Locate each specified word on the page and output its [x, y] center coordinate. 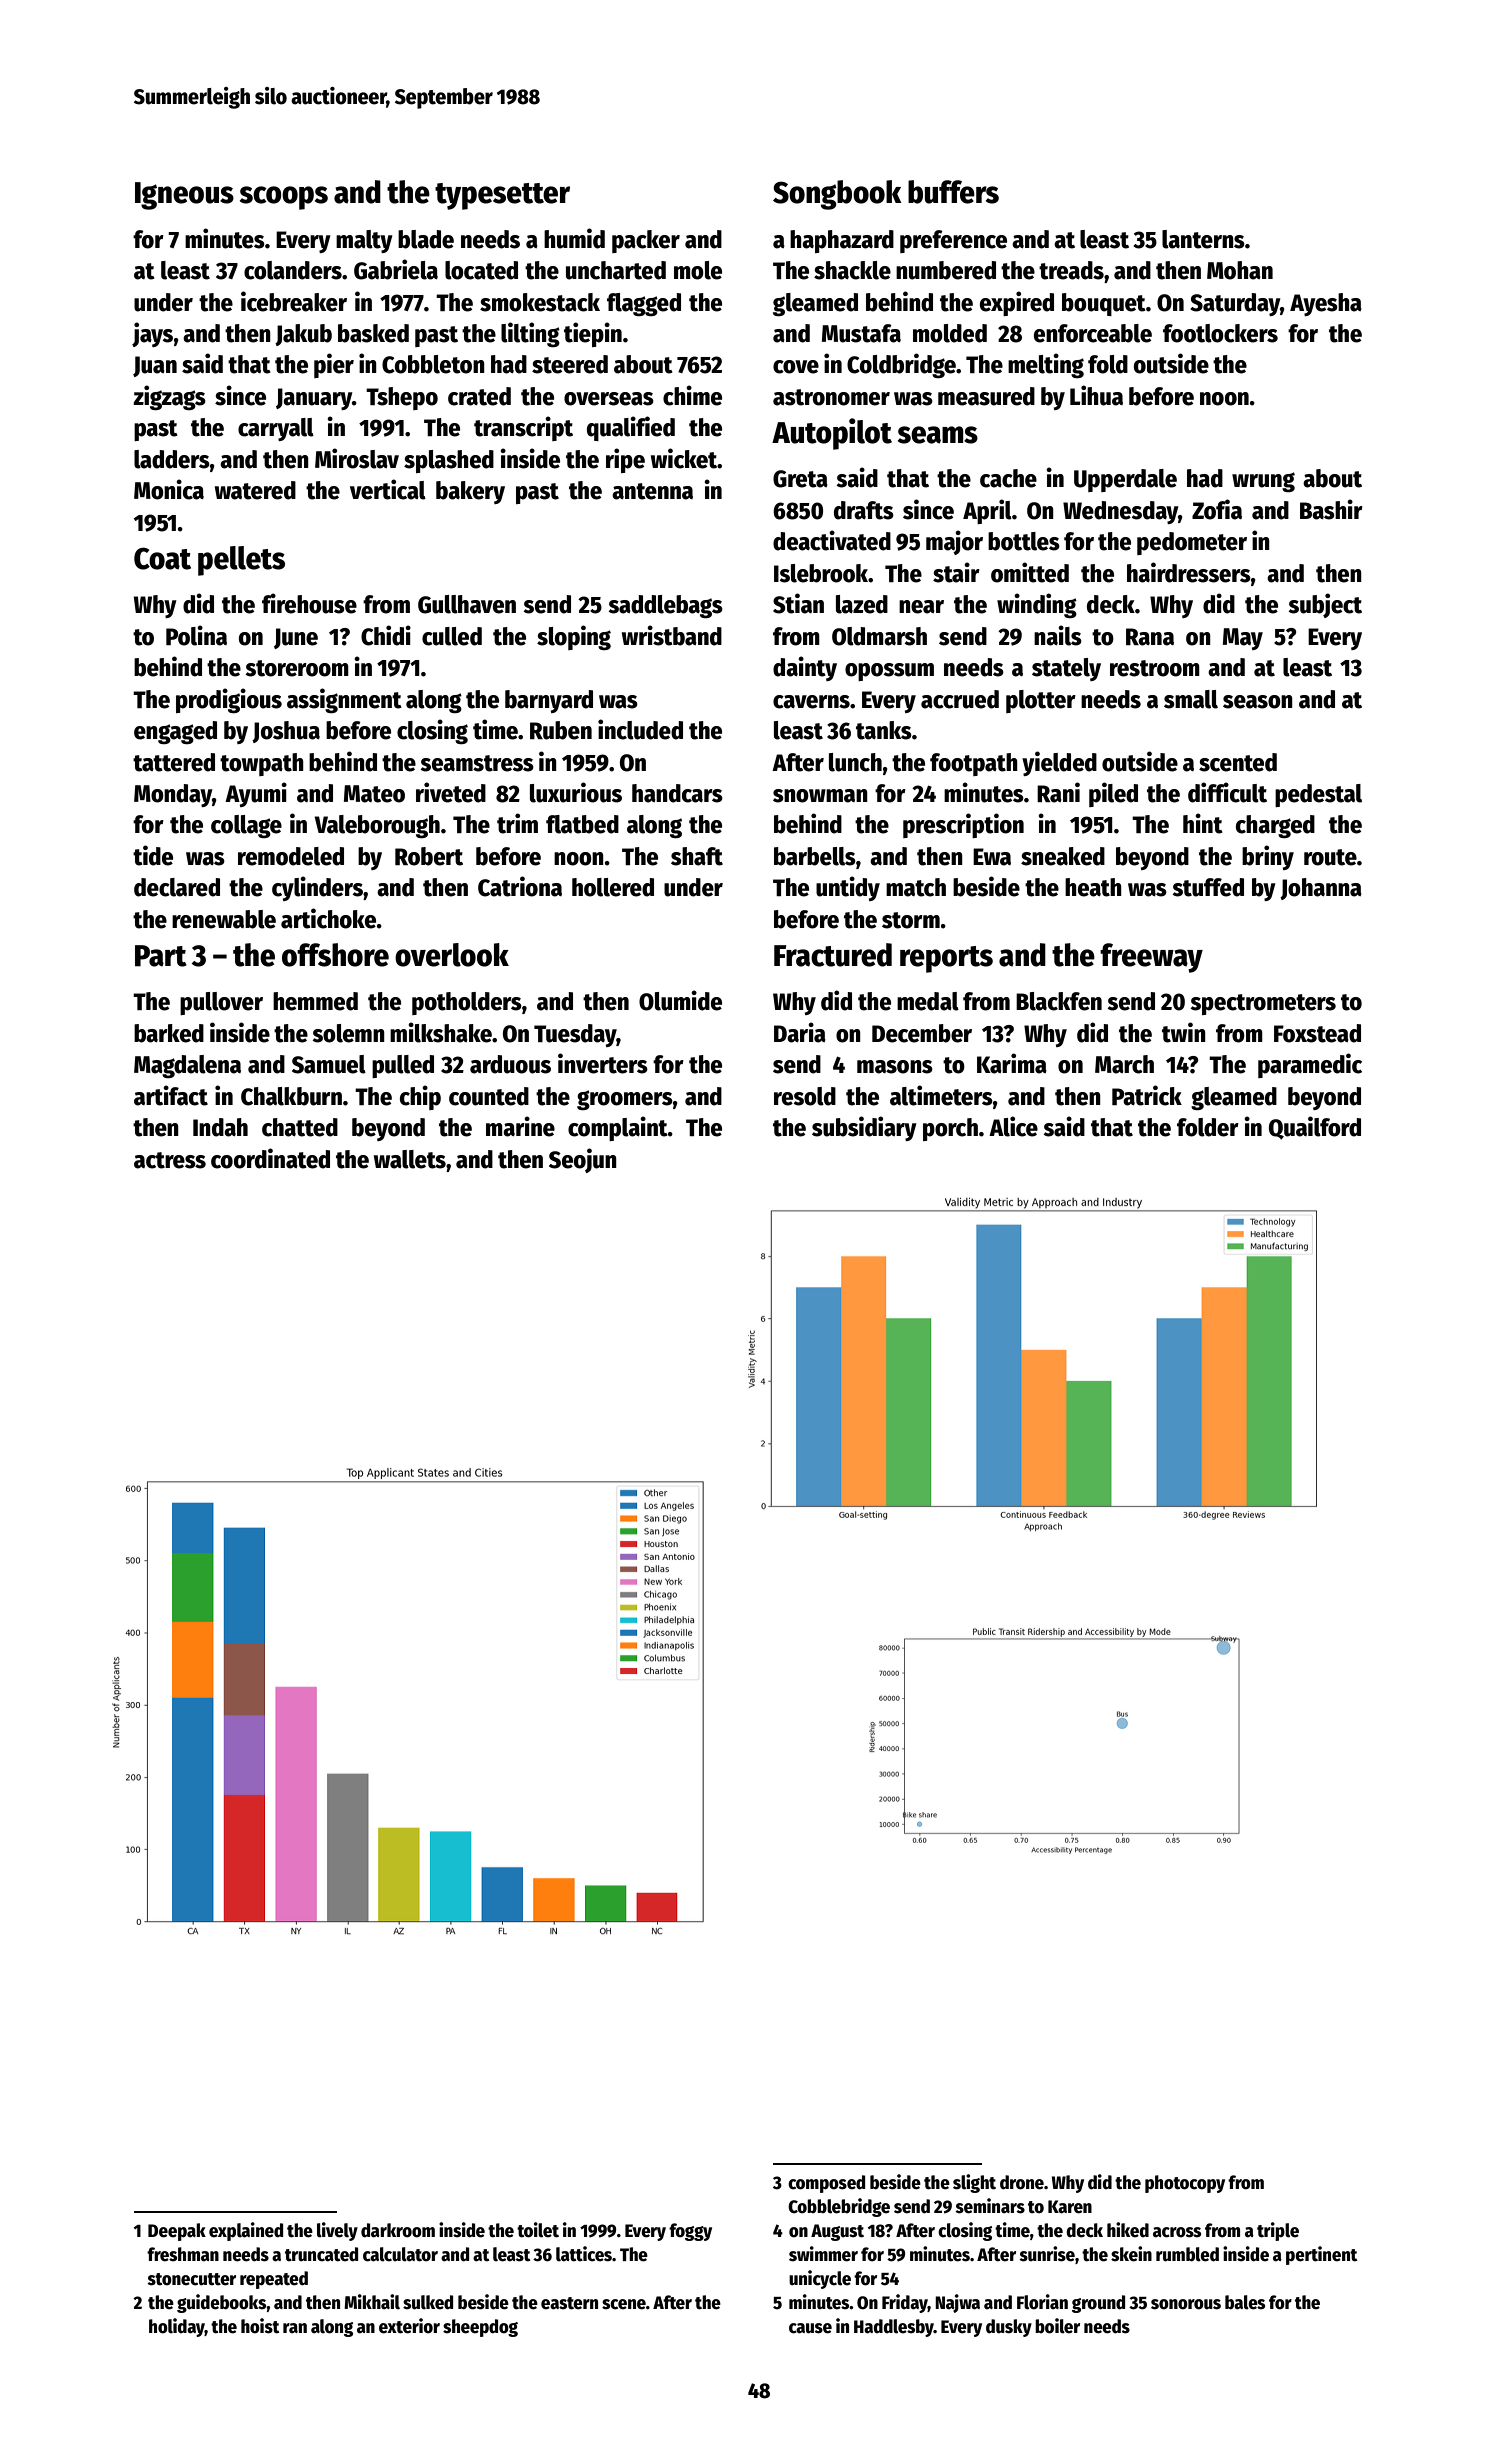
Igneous [184, 196]
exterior [409, 2326]
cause [810, 2328]
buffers [953, 192]
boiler [1057, 2326]
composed [826, 2184]
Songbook [837, 195]
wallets [410, 1159]
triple [1278, 2231]
